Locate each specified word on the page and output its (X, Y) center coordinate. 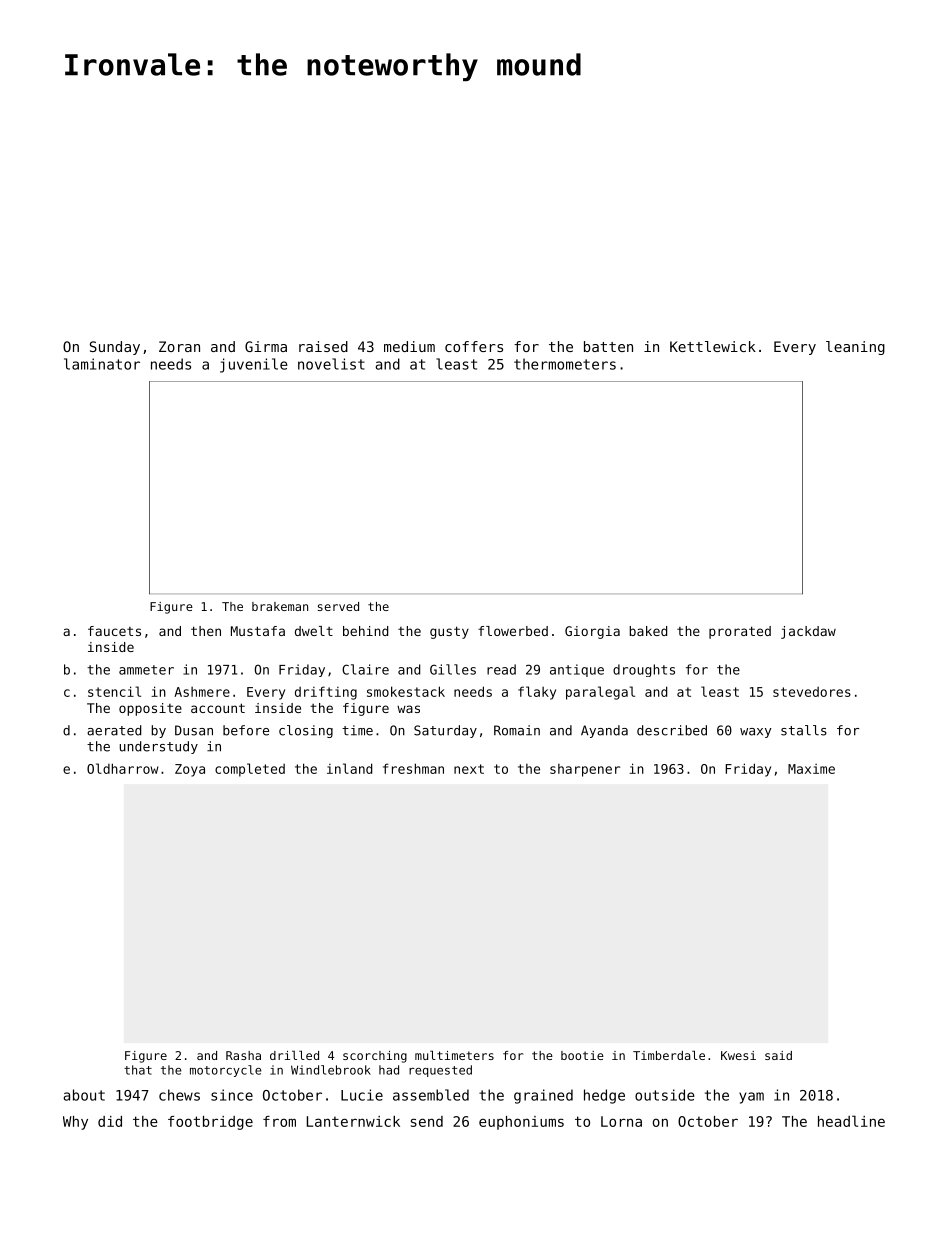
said (778, 1055)
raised (323, 346)
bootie (582, 1055)
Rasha (243, 1055)
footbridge (210, 1123)
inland (349, 768)
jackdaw (808, 632)
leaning (855, 348)
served (338, 606)
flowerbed (513, 631)
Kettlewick (713, 346)
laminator (102, 364)
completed (250, 770)
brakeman (280, 606)
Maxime (811, 769)
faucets (114, 631)
